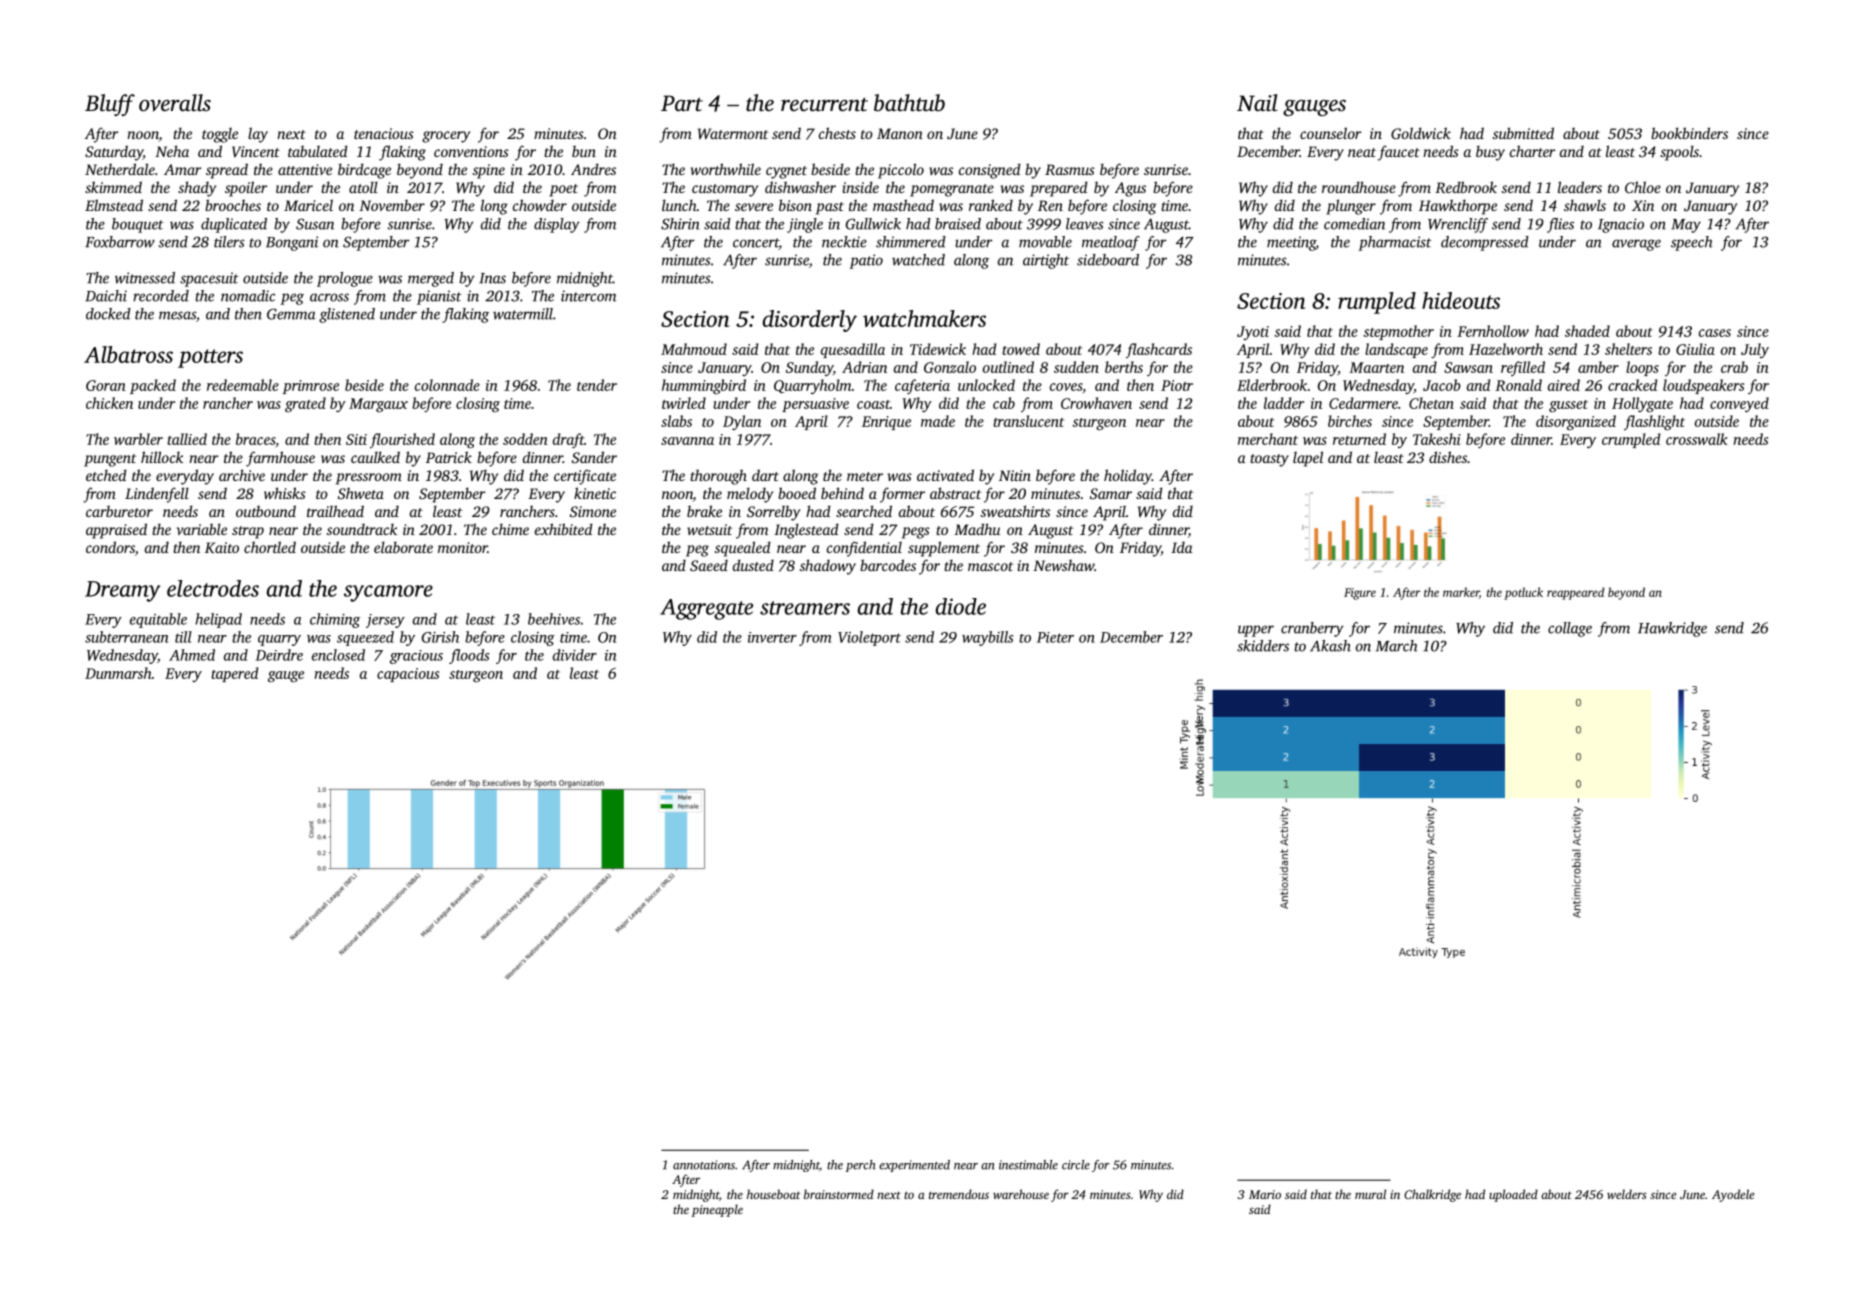  Describe the element at coordinates (1448, 457) in the screenshot. I see `dishes` at that location.
